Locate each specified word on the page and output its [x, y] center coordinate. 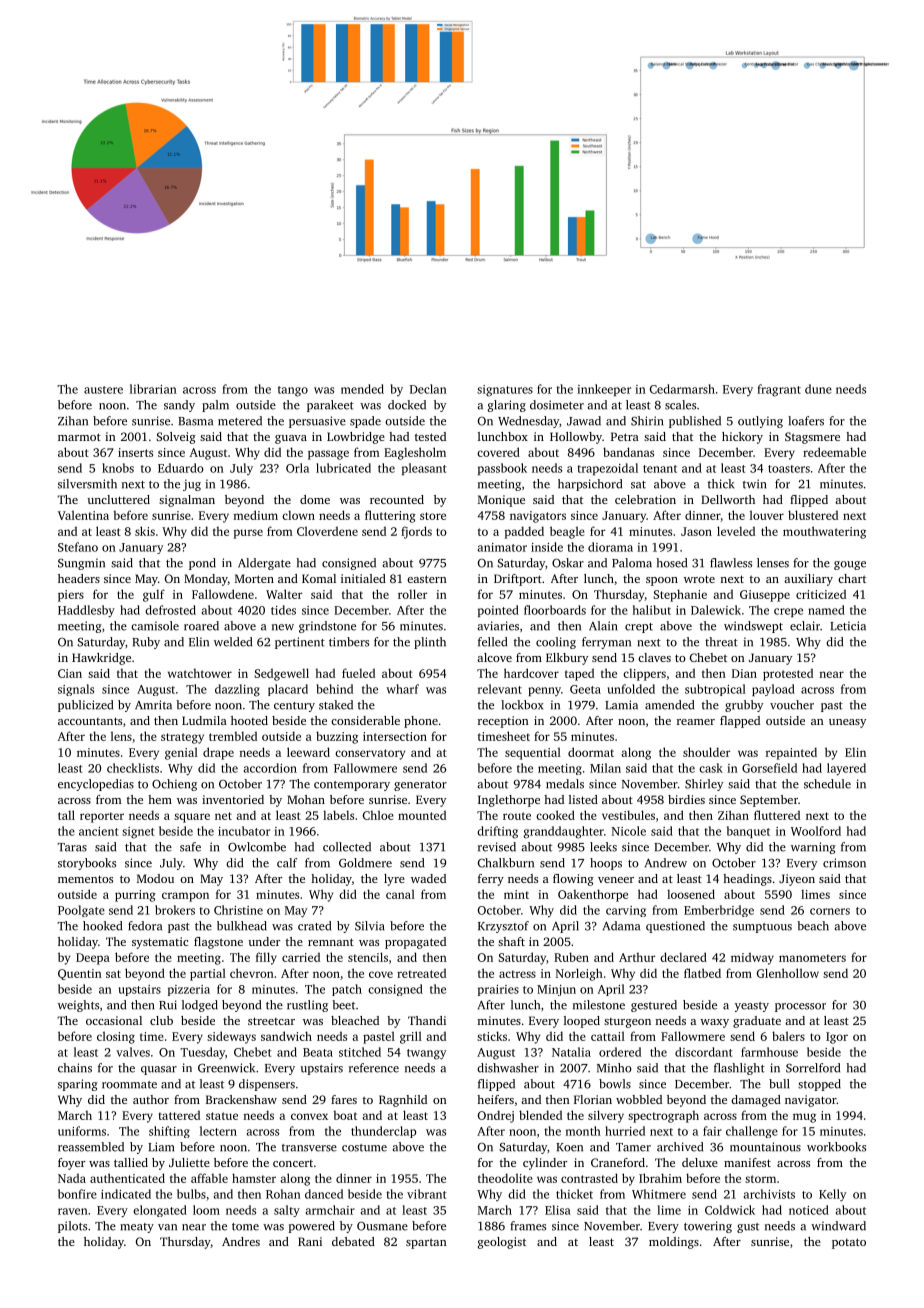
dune [818, 389]
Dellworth [728, 499]
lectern [218, 1131]
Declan [428, 389]
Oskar [568, 563]
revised [497, 847]
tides [283, 610]
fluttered [777, 815]
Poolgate [81, 911]
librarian [153, 389]
